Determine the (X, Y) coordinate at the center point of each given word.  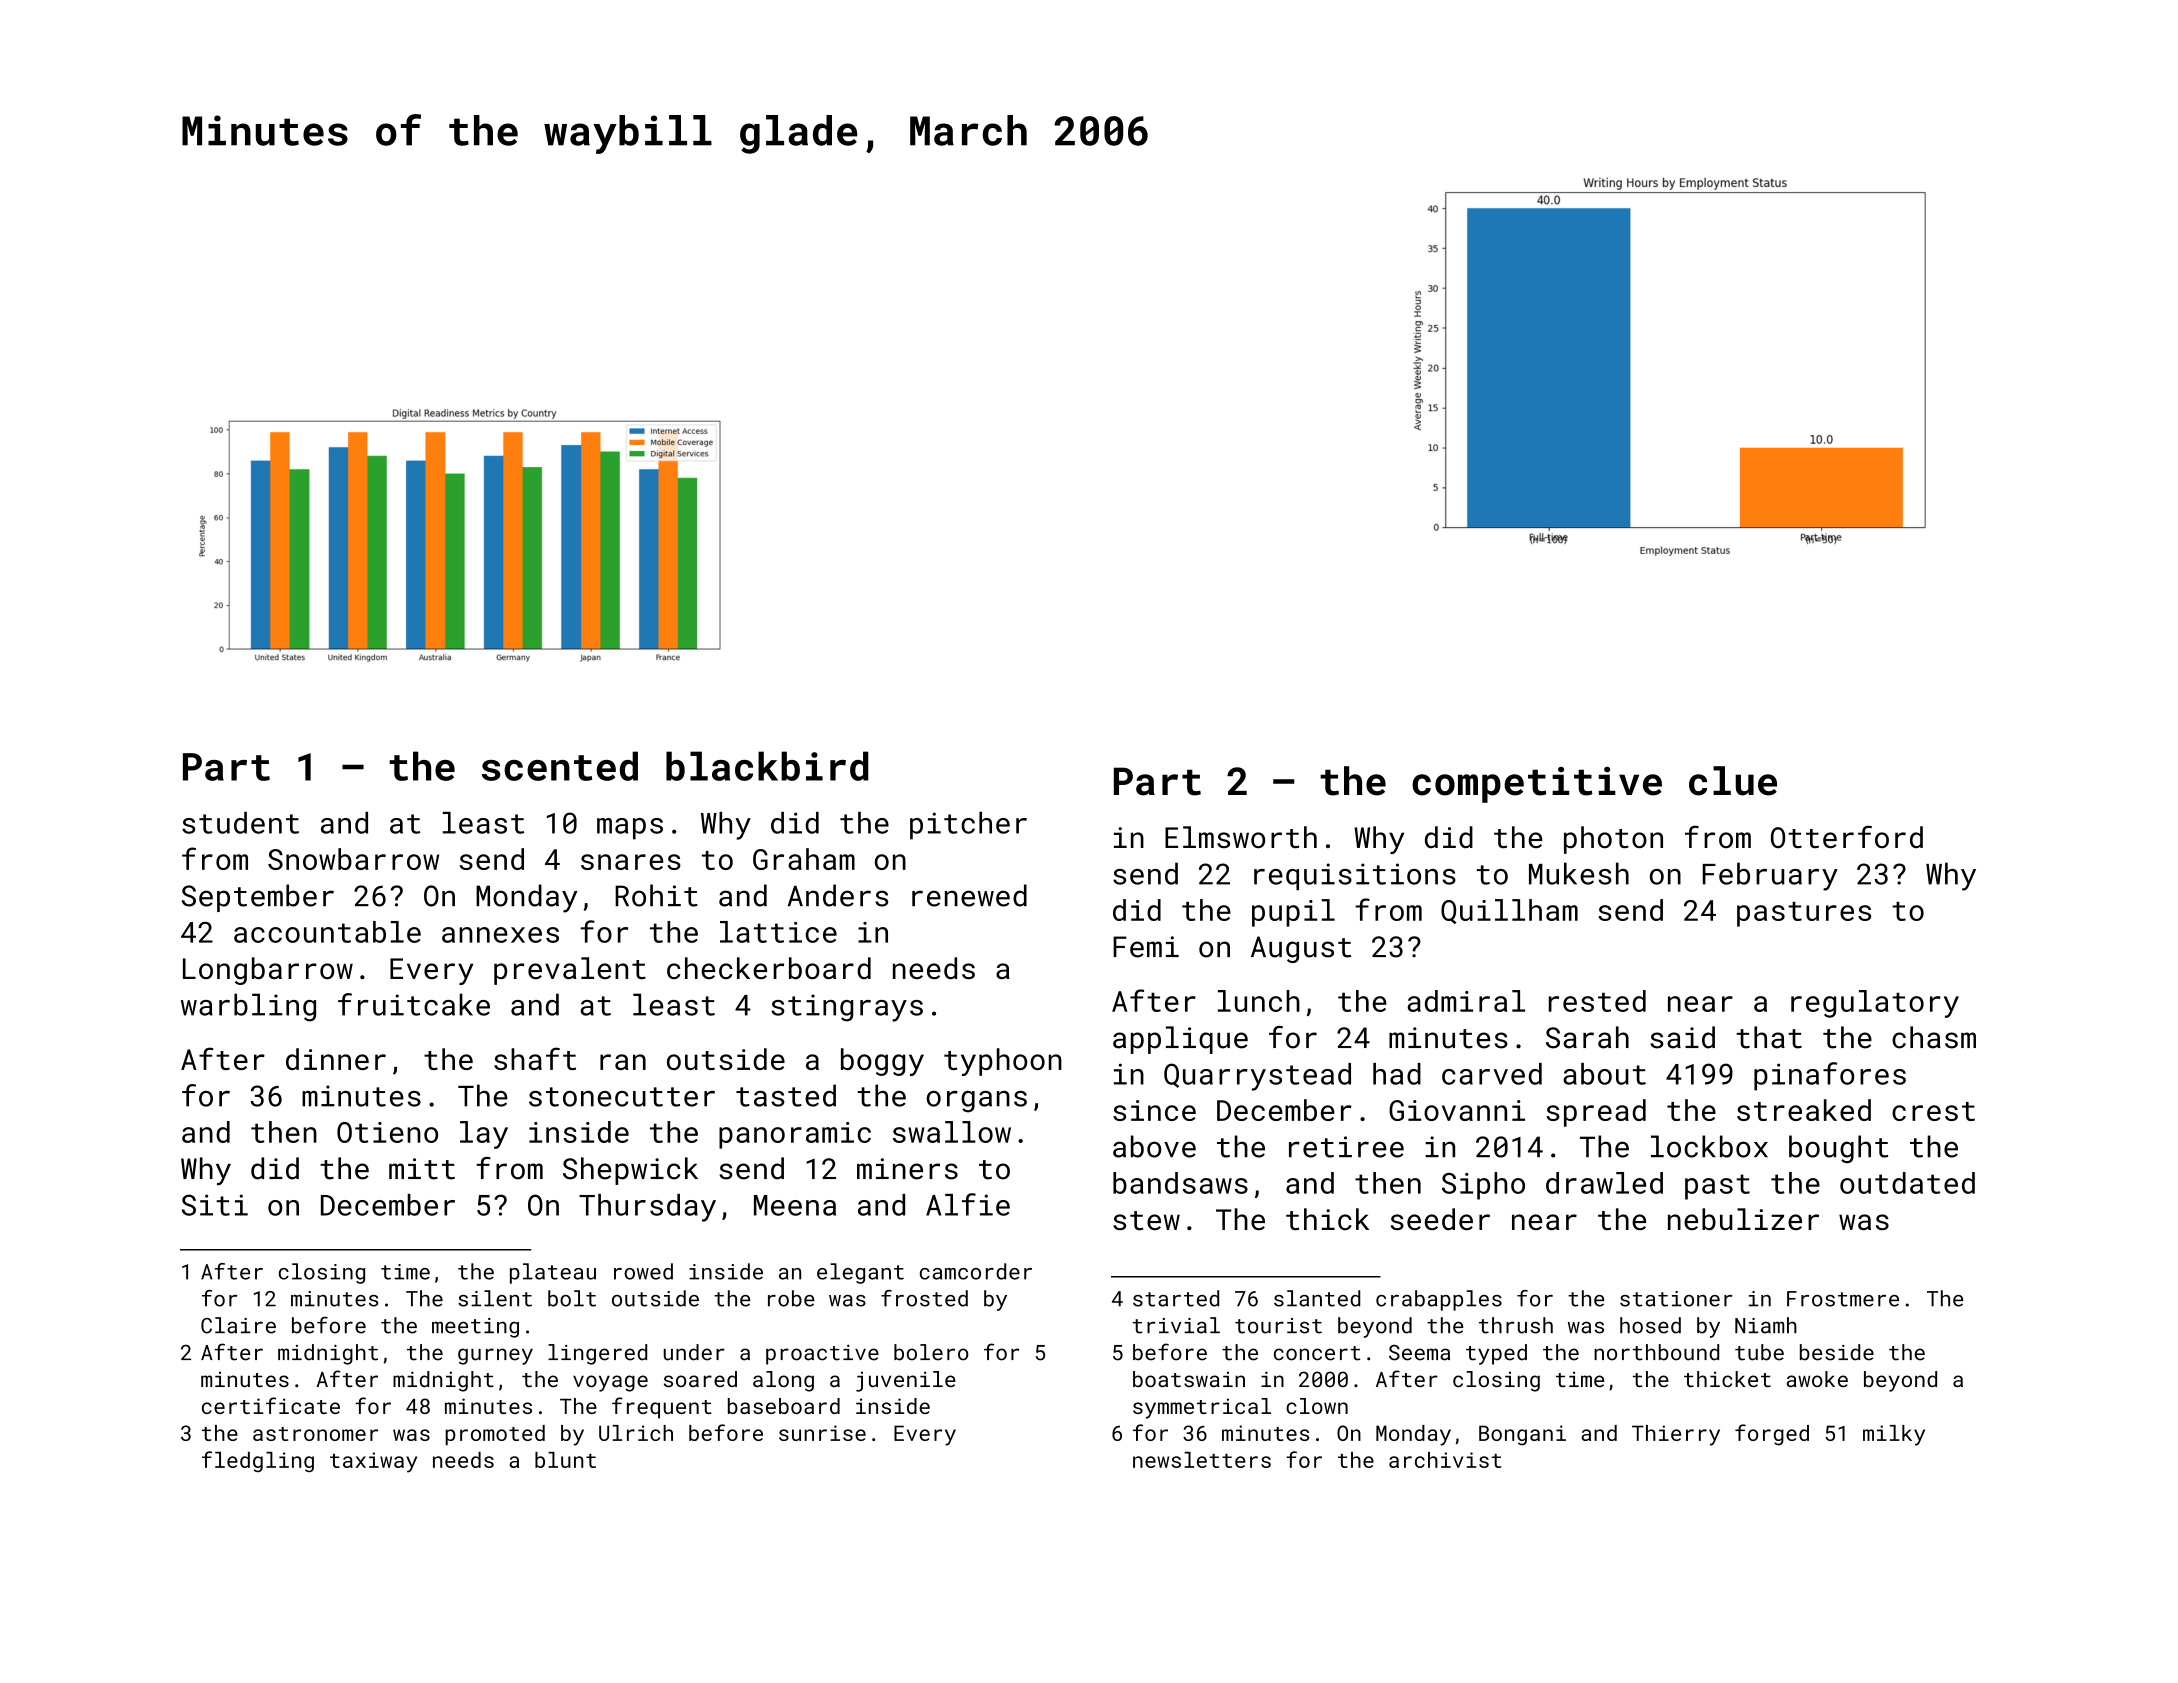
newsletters (1202, 1460)
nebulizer (1743, 1219)
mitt (422, 1169)
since (1154, 1110)
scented (560, 766)
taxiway (373, 1462)
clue (1733, 781)
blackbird (767, 766)
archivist (1445, 1460)
